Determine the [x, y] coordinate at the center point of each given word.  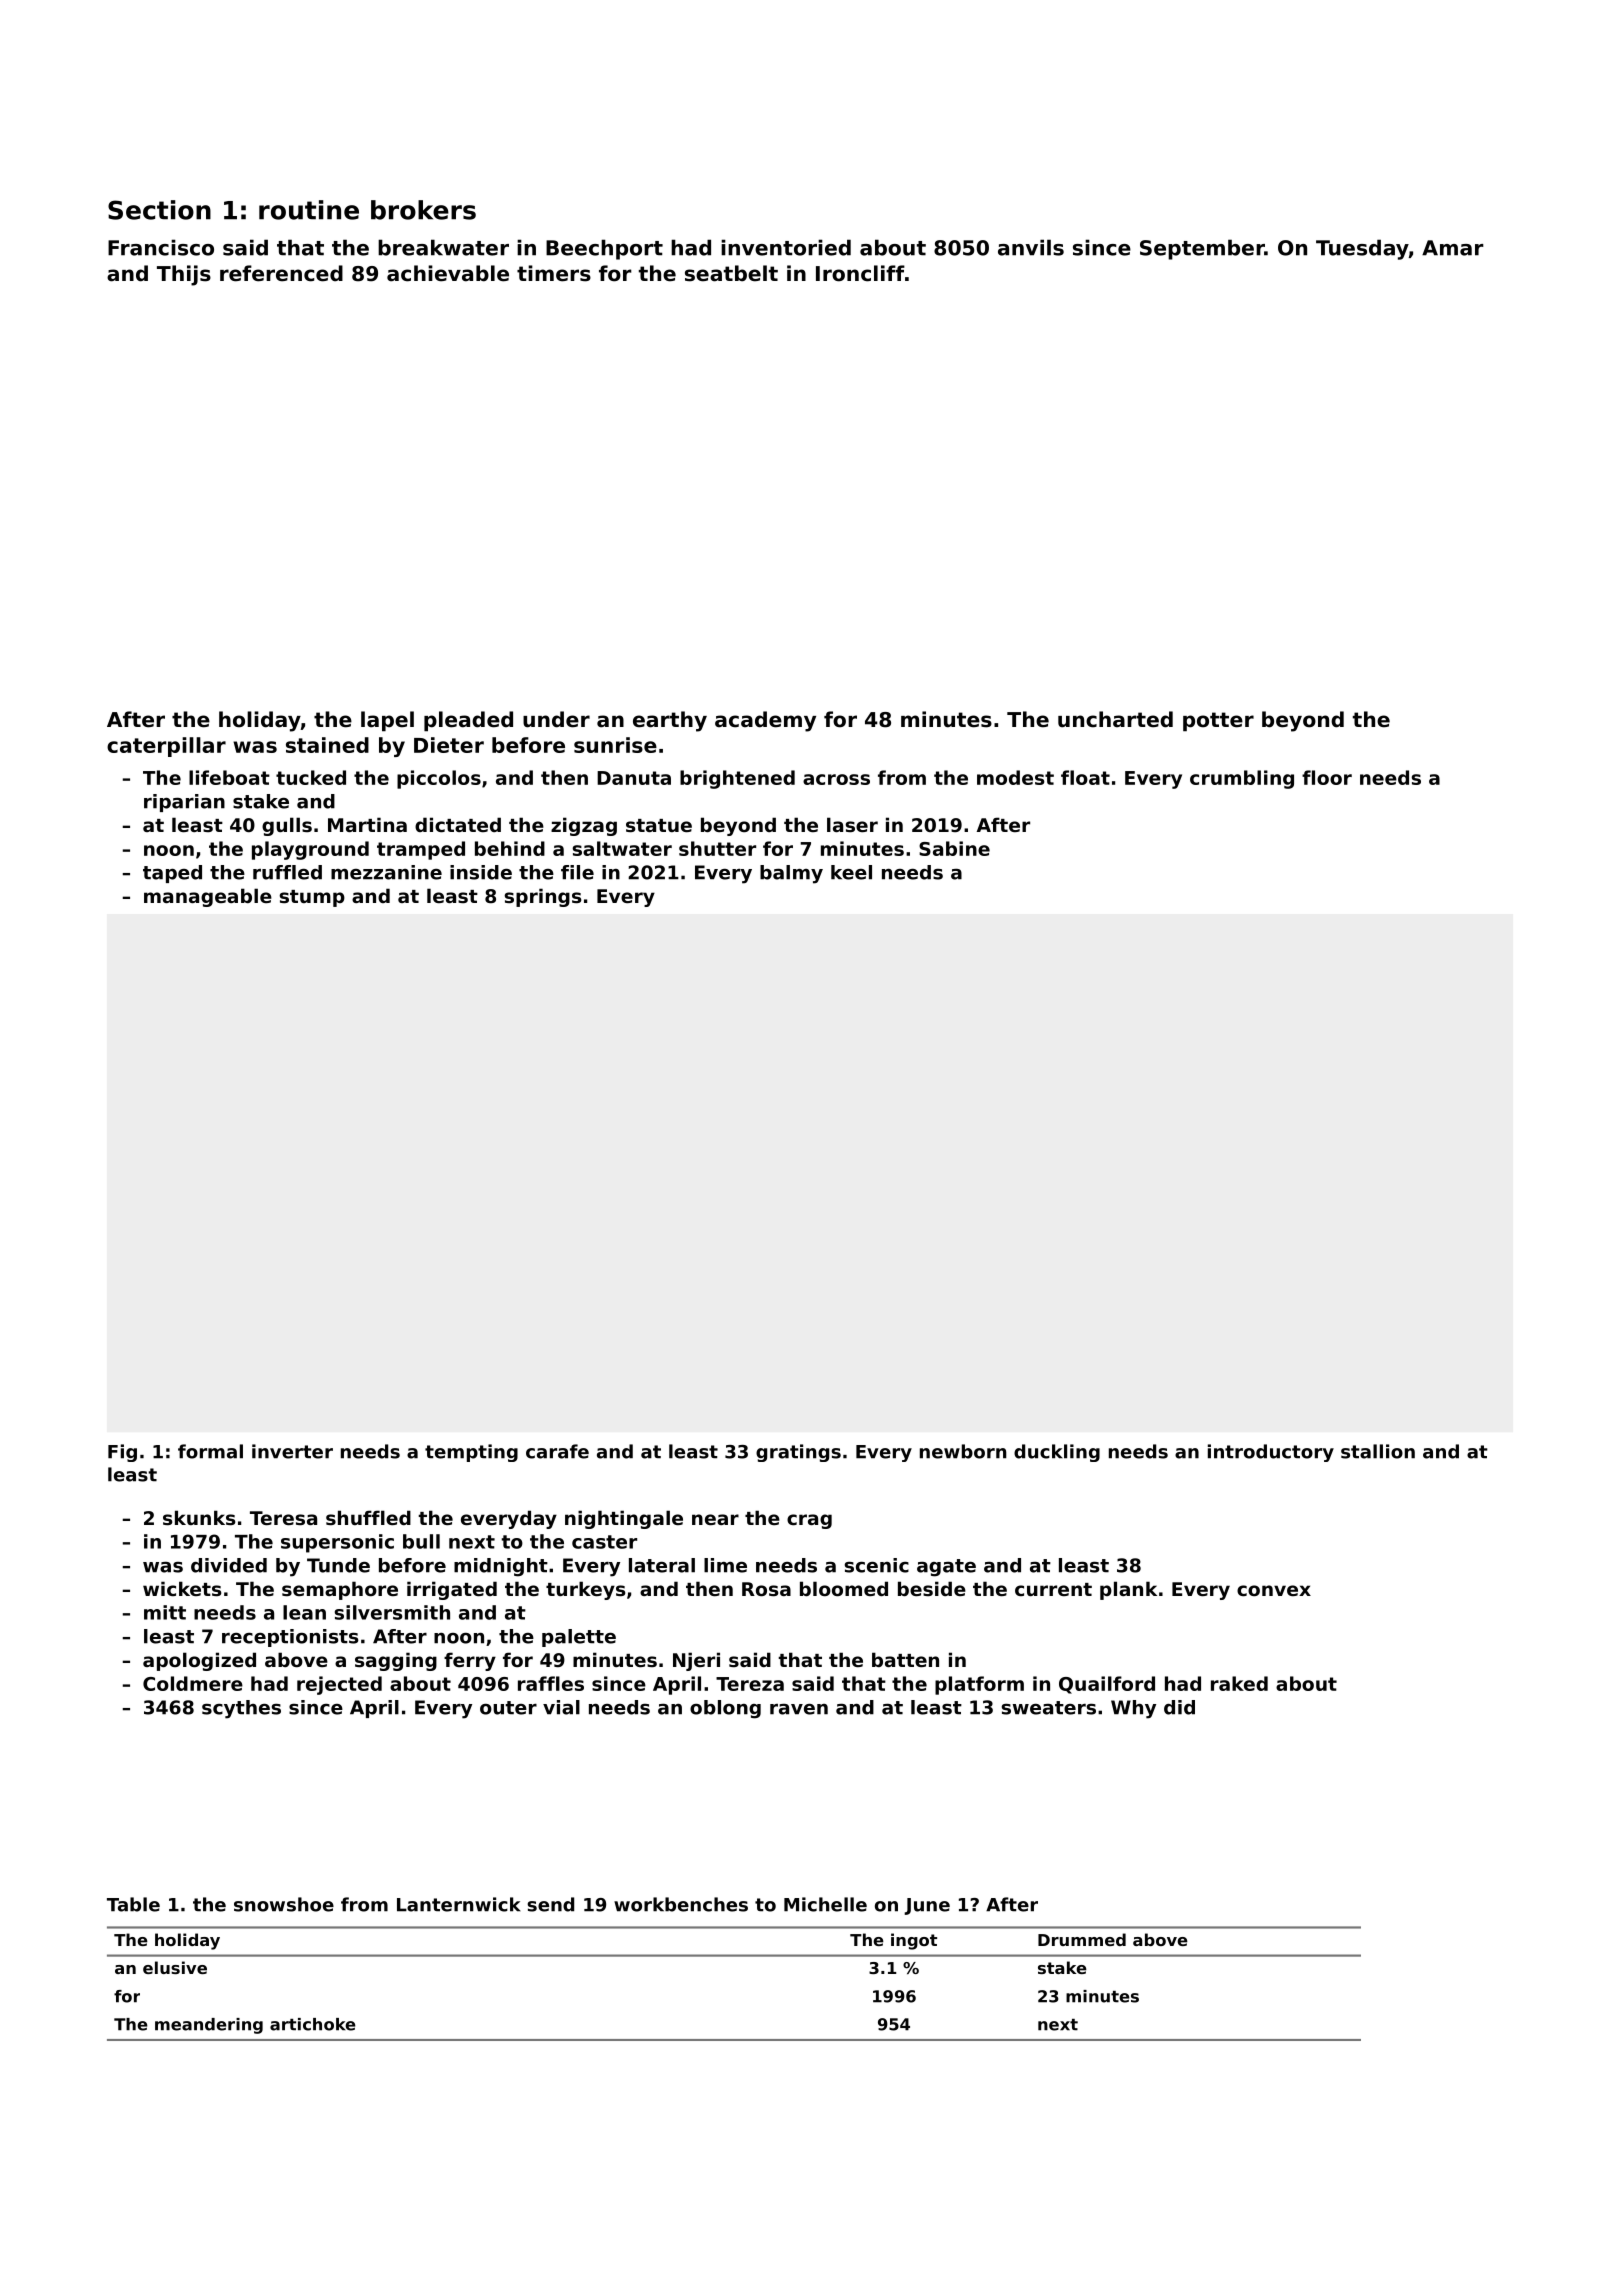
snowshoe [284, 1904]
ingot [914, 1941]
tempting [471, 1453]
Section [159, 210]
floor [1327, 777]
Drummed [1082, 1939]
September [1202, 249]
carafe [557, 1451]
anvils [1031, 247]
